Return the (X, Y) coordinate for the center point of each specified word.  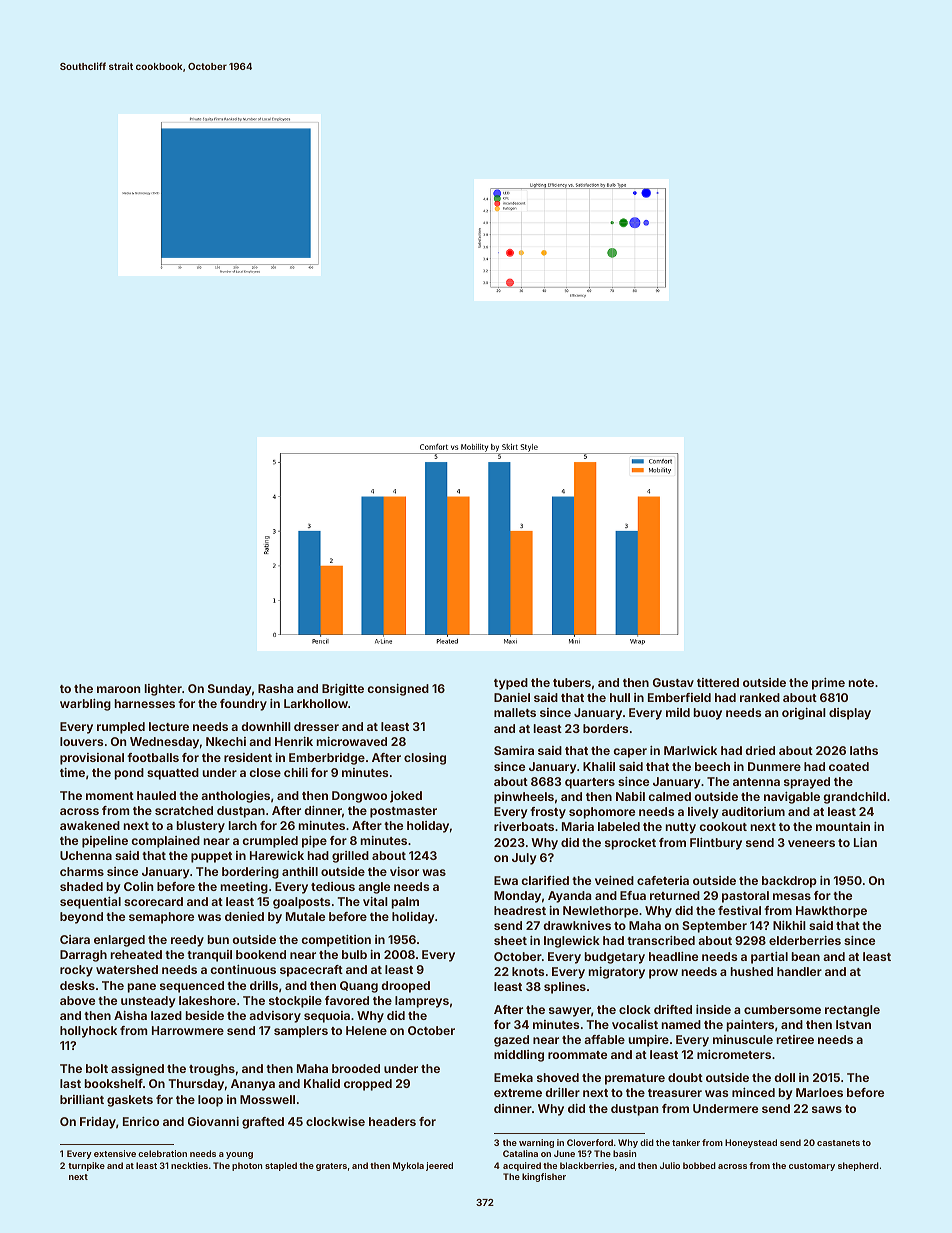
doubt (685, 1077)
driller (562, 1092)
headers (392, 1121)
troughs (212, 1070)
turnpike (86, 1166)
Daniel (512, 697)
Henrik (294, 741)
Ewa (506, 880)
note (861, 683)
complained (165, 842)
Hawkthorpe (831, 912)
